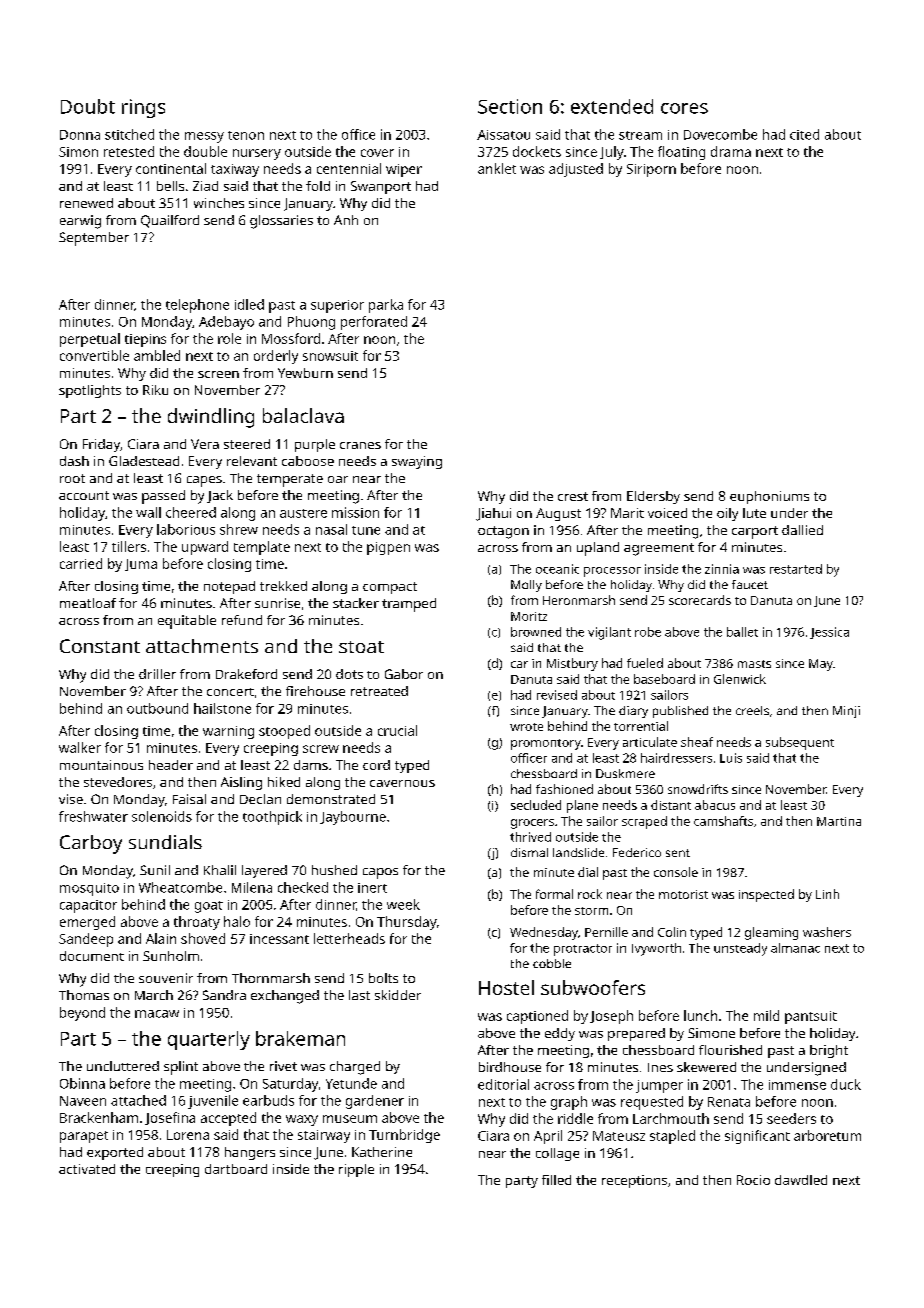 The width and height of the screenshot is (924, 1308). I want to click on ballet, so click(742, 632).
